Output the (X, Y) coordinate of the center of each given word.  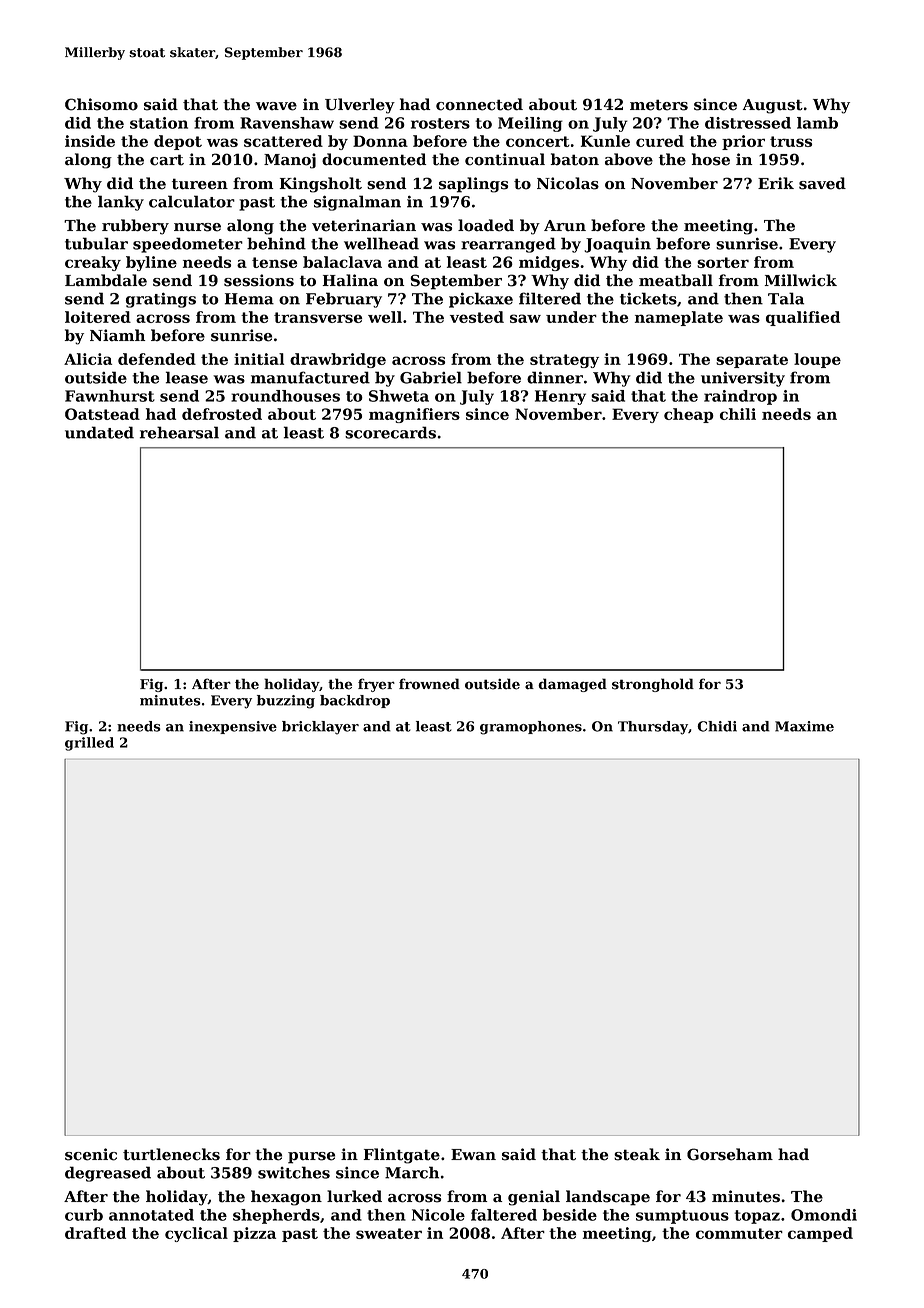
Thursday (653, 728)
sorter (723, 262)
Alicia (88, 359)
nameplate (679, 318)
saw (525, 318)
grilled (89, 744)
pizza (254, 1234)
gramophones (531, 728)
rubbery (135, 227)
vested (477, 317)
